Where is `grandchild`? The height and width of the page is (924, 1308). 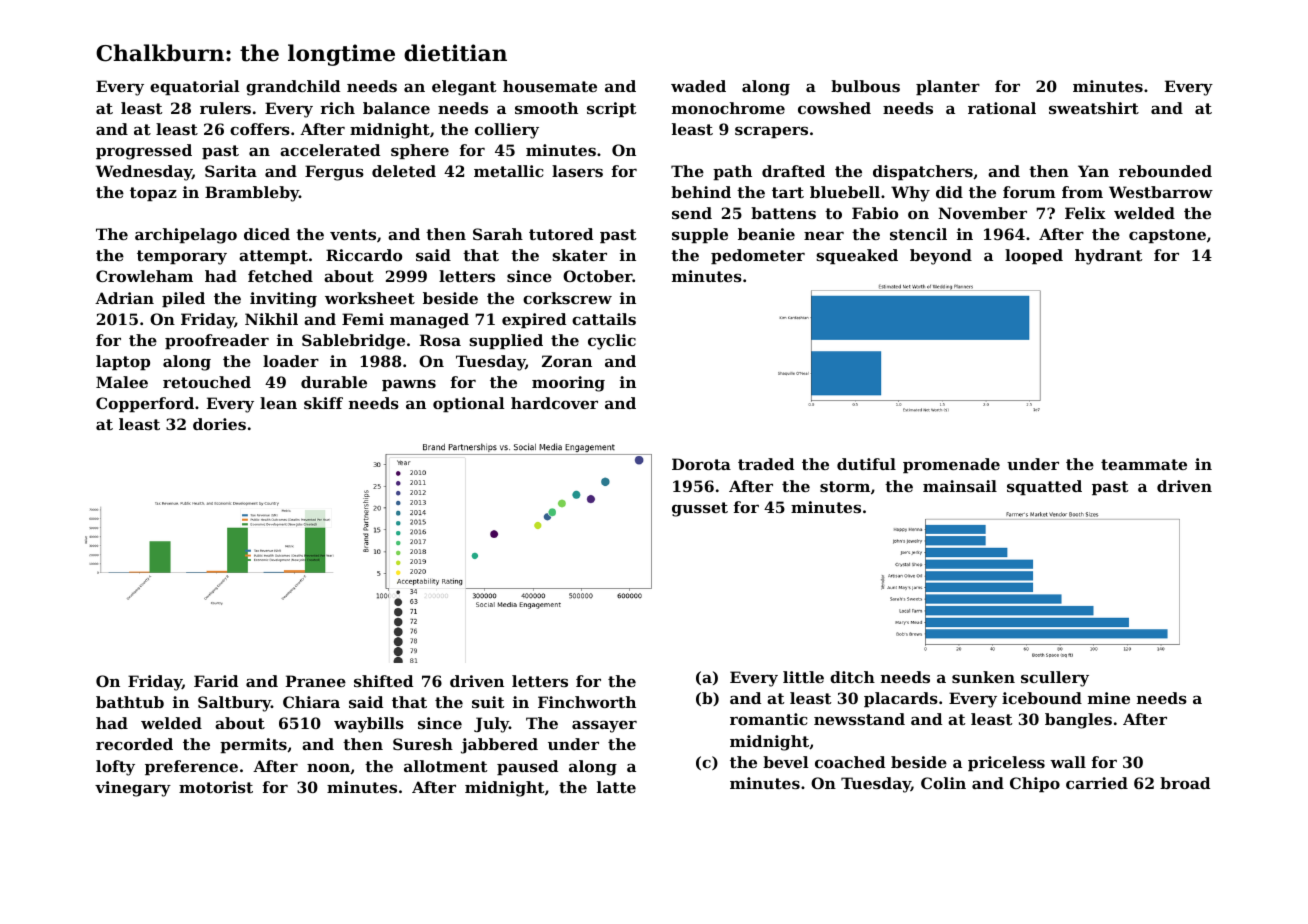
grandchild is located at coordinates (293, 88).
